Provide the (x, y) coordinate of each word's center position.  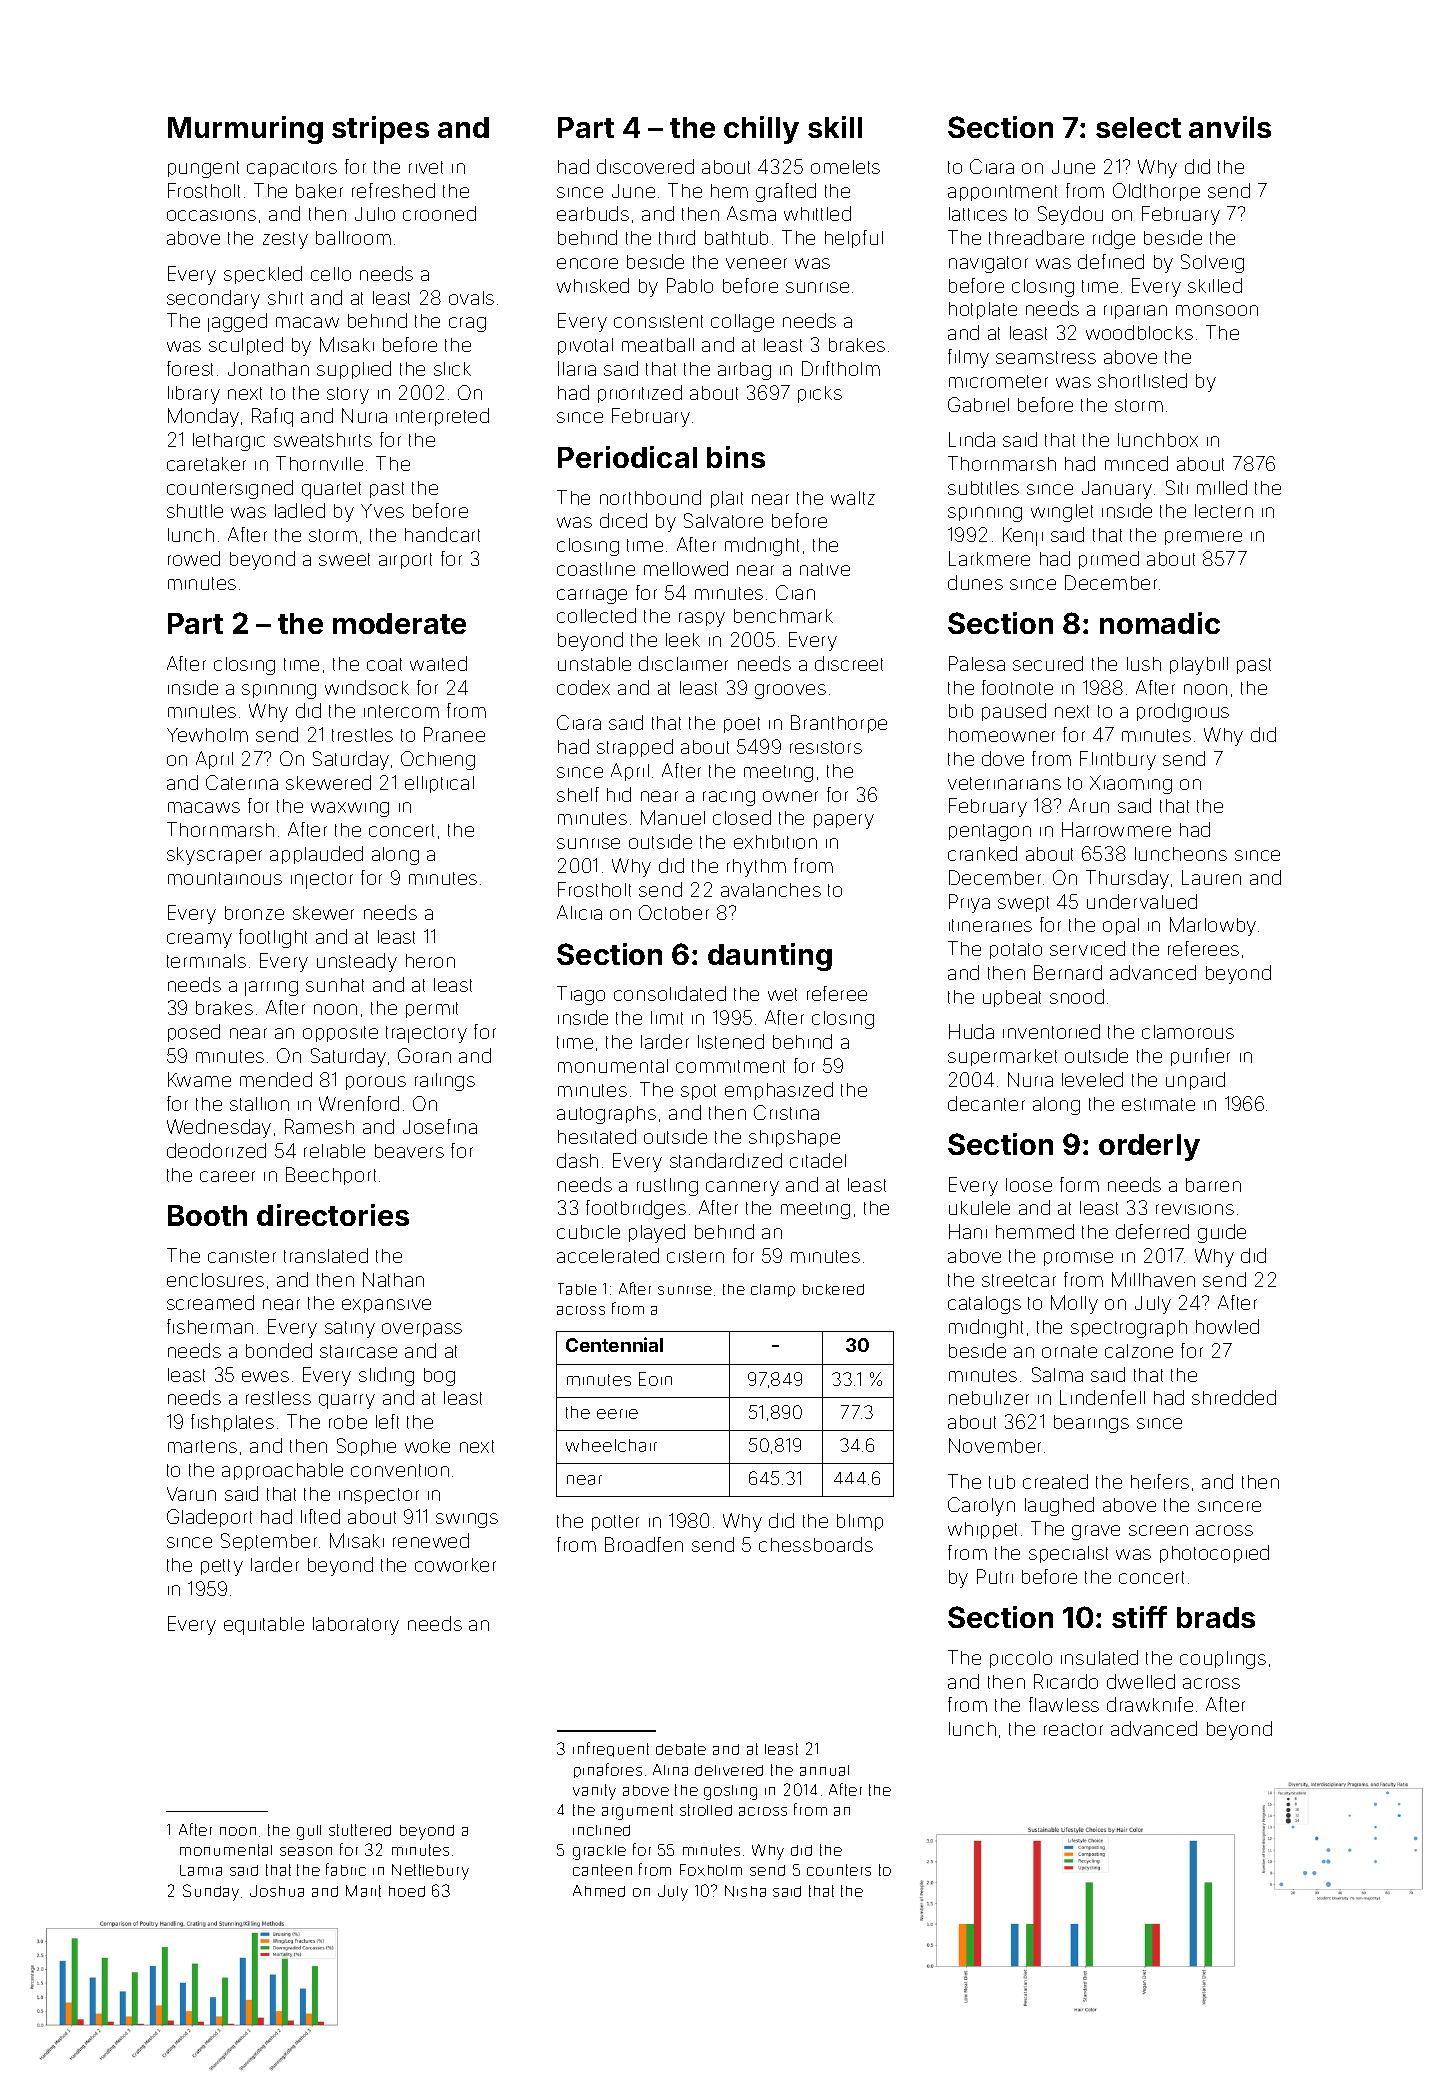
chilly (761, 130)
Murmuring (245, 130)
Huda (971, 1031)
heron (430, 961)
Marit (363, 1891)
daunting (770, 957)
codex (583, 687)
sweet (344, 559)
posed (194, 1033)
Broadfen (644, 1544)
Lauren (1211, 877)
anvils (1230, 127)
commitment (730, 1066)
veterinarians (1004, 783)
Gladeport (209, 1518)
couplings (1223, 1660)
